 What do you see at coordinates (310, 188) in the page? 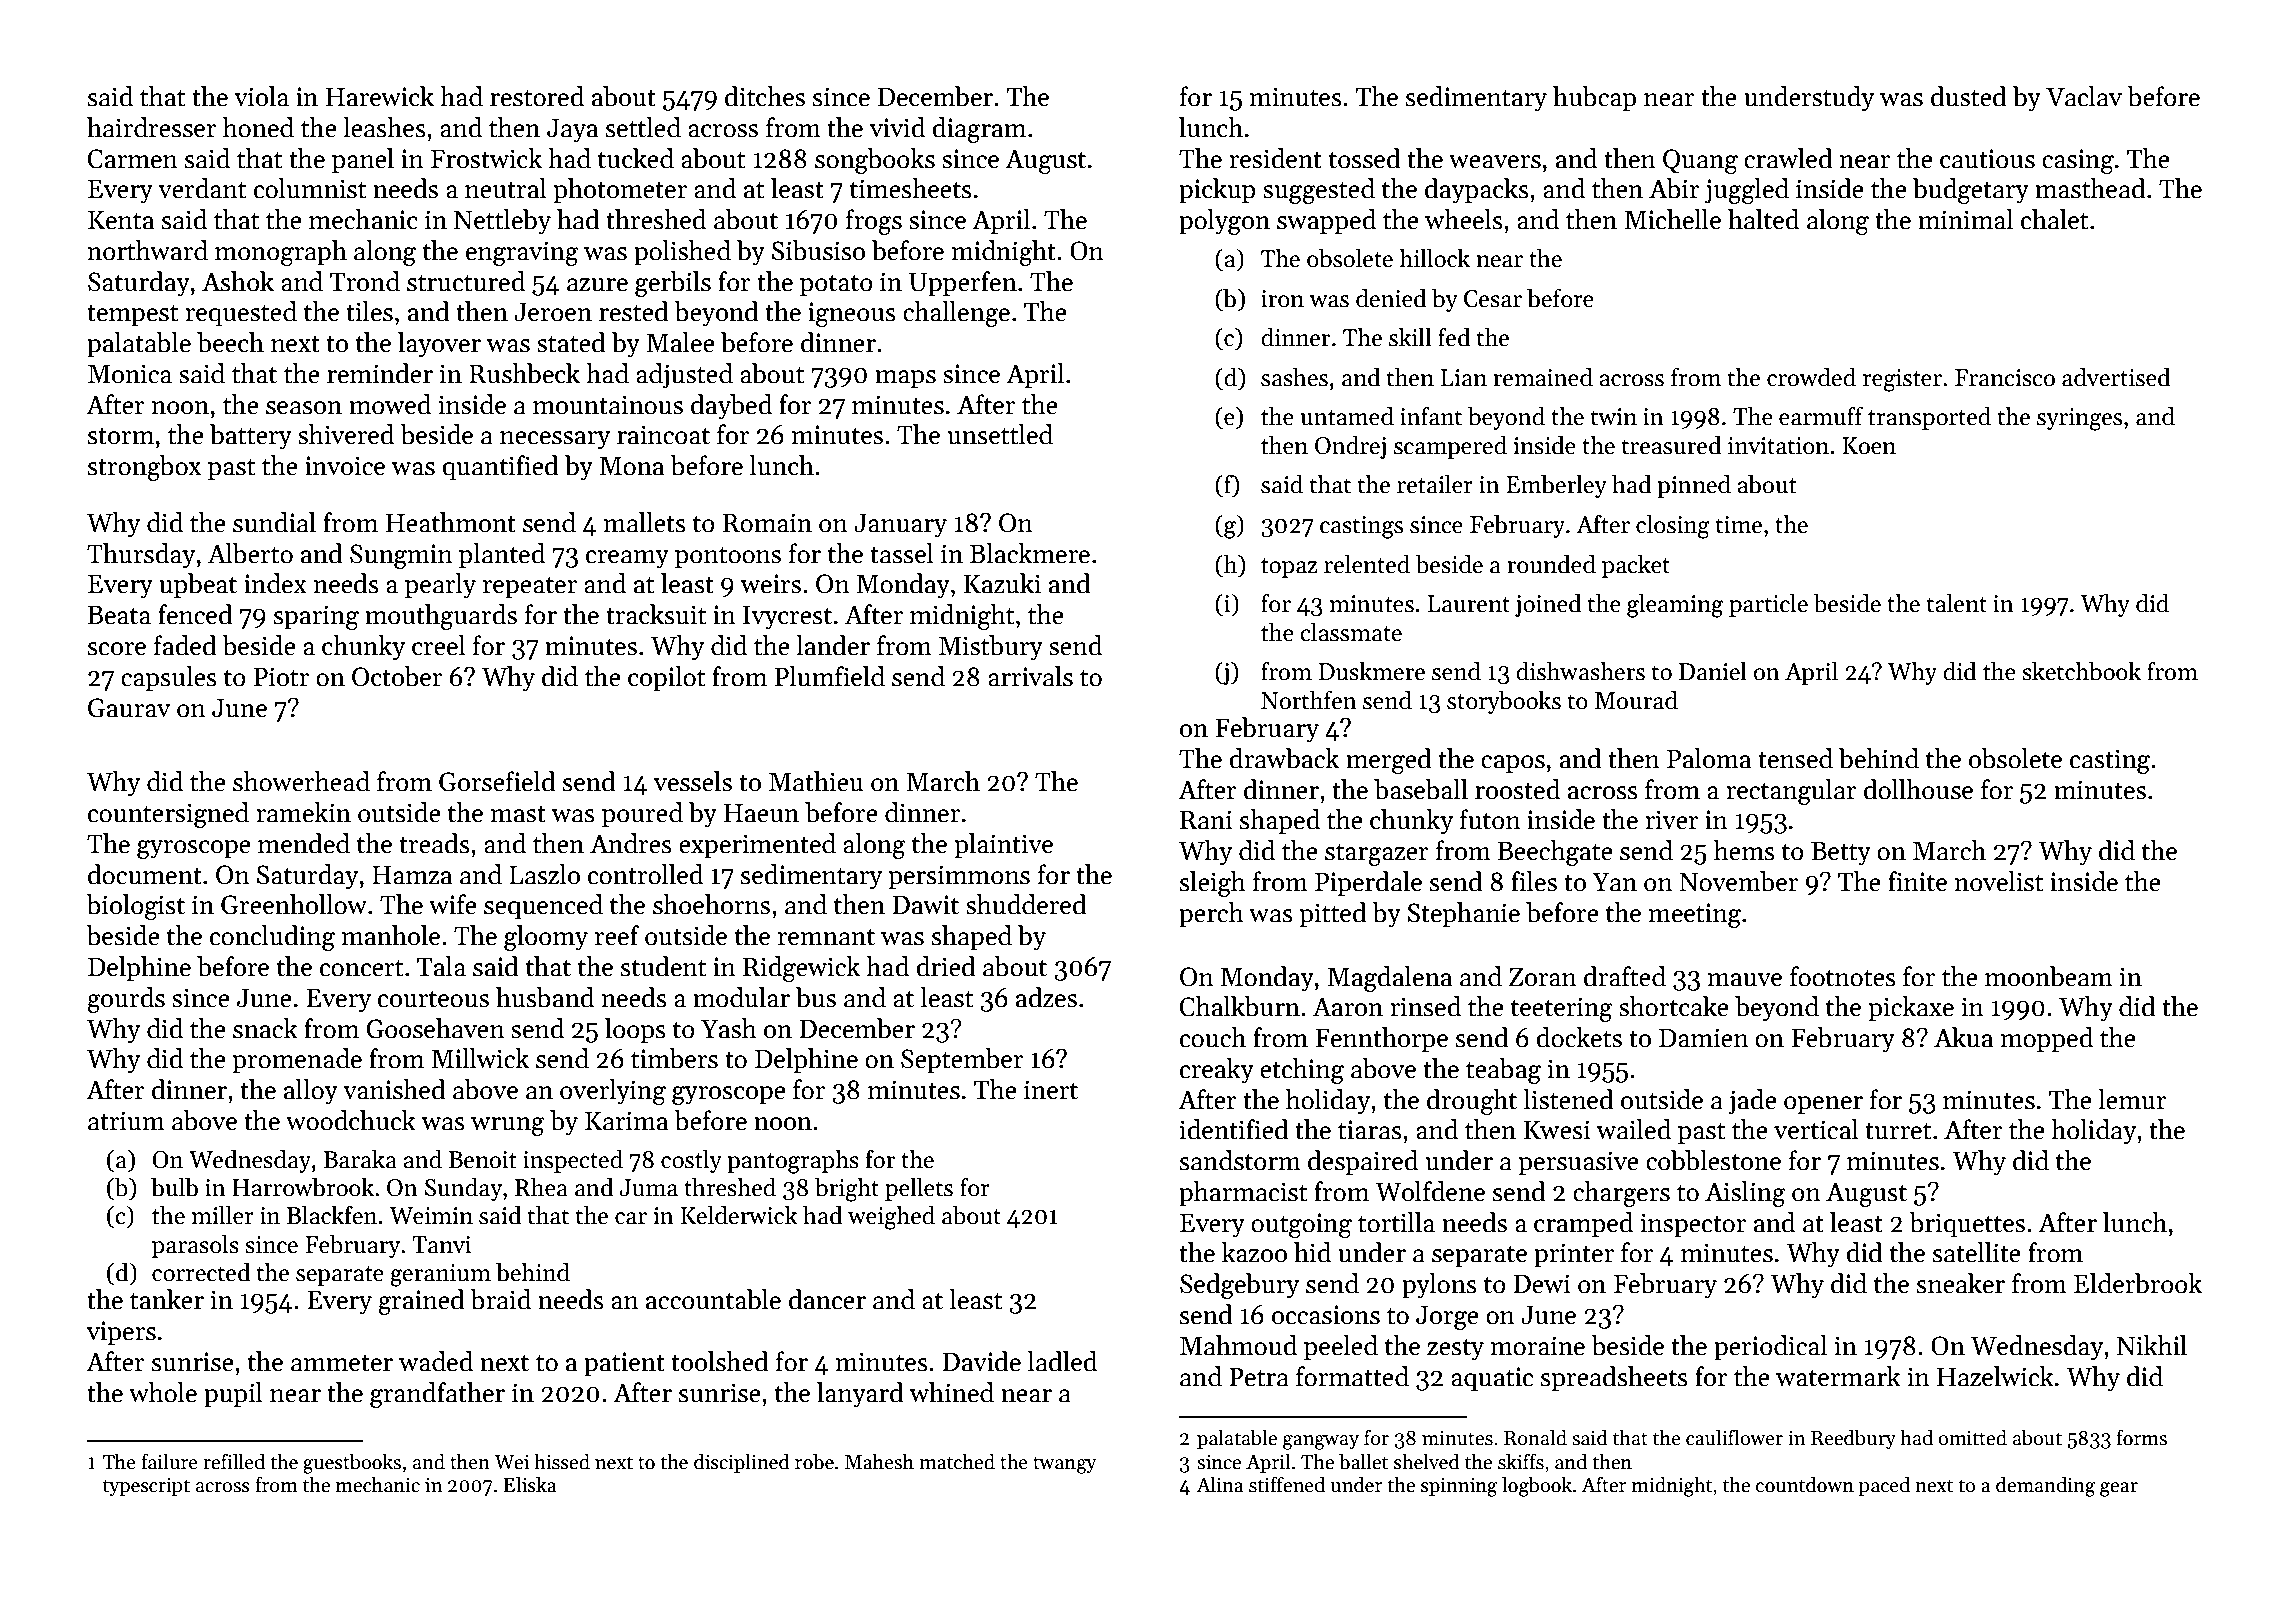
I see `columnist` at bounding box center [310, 188].
